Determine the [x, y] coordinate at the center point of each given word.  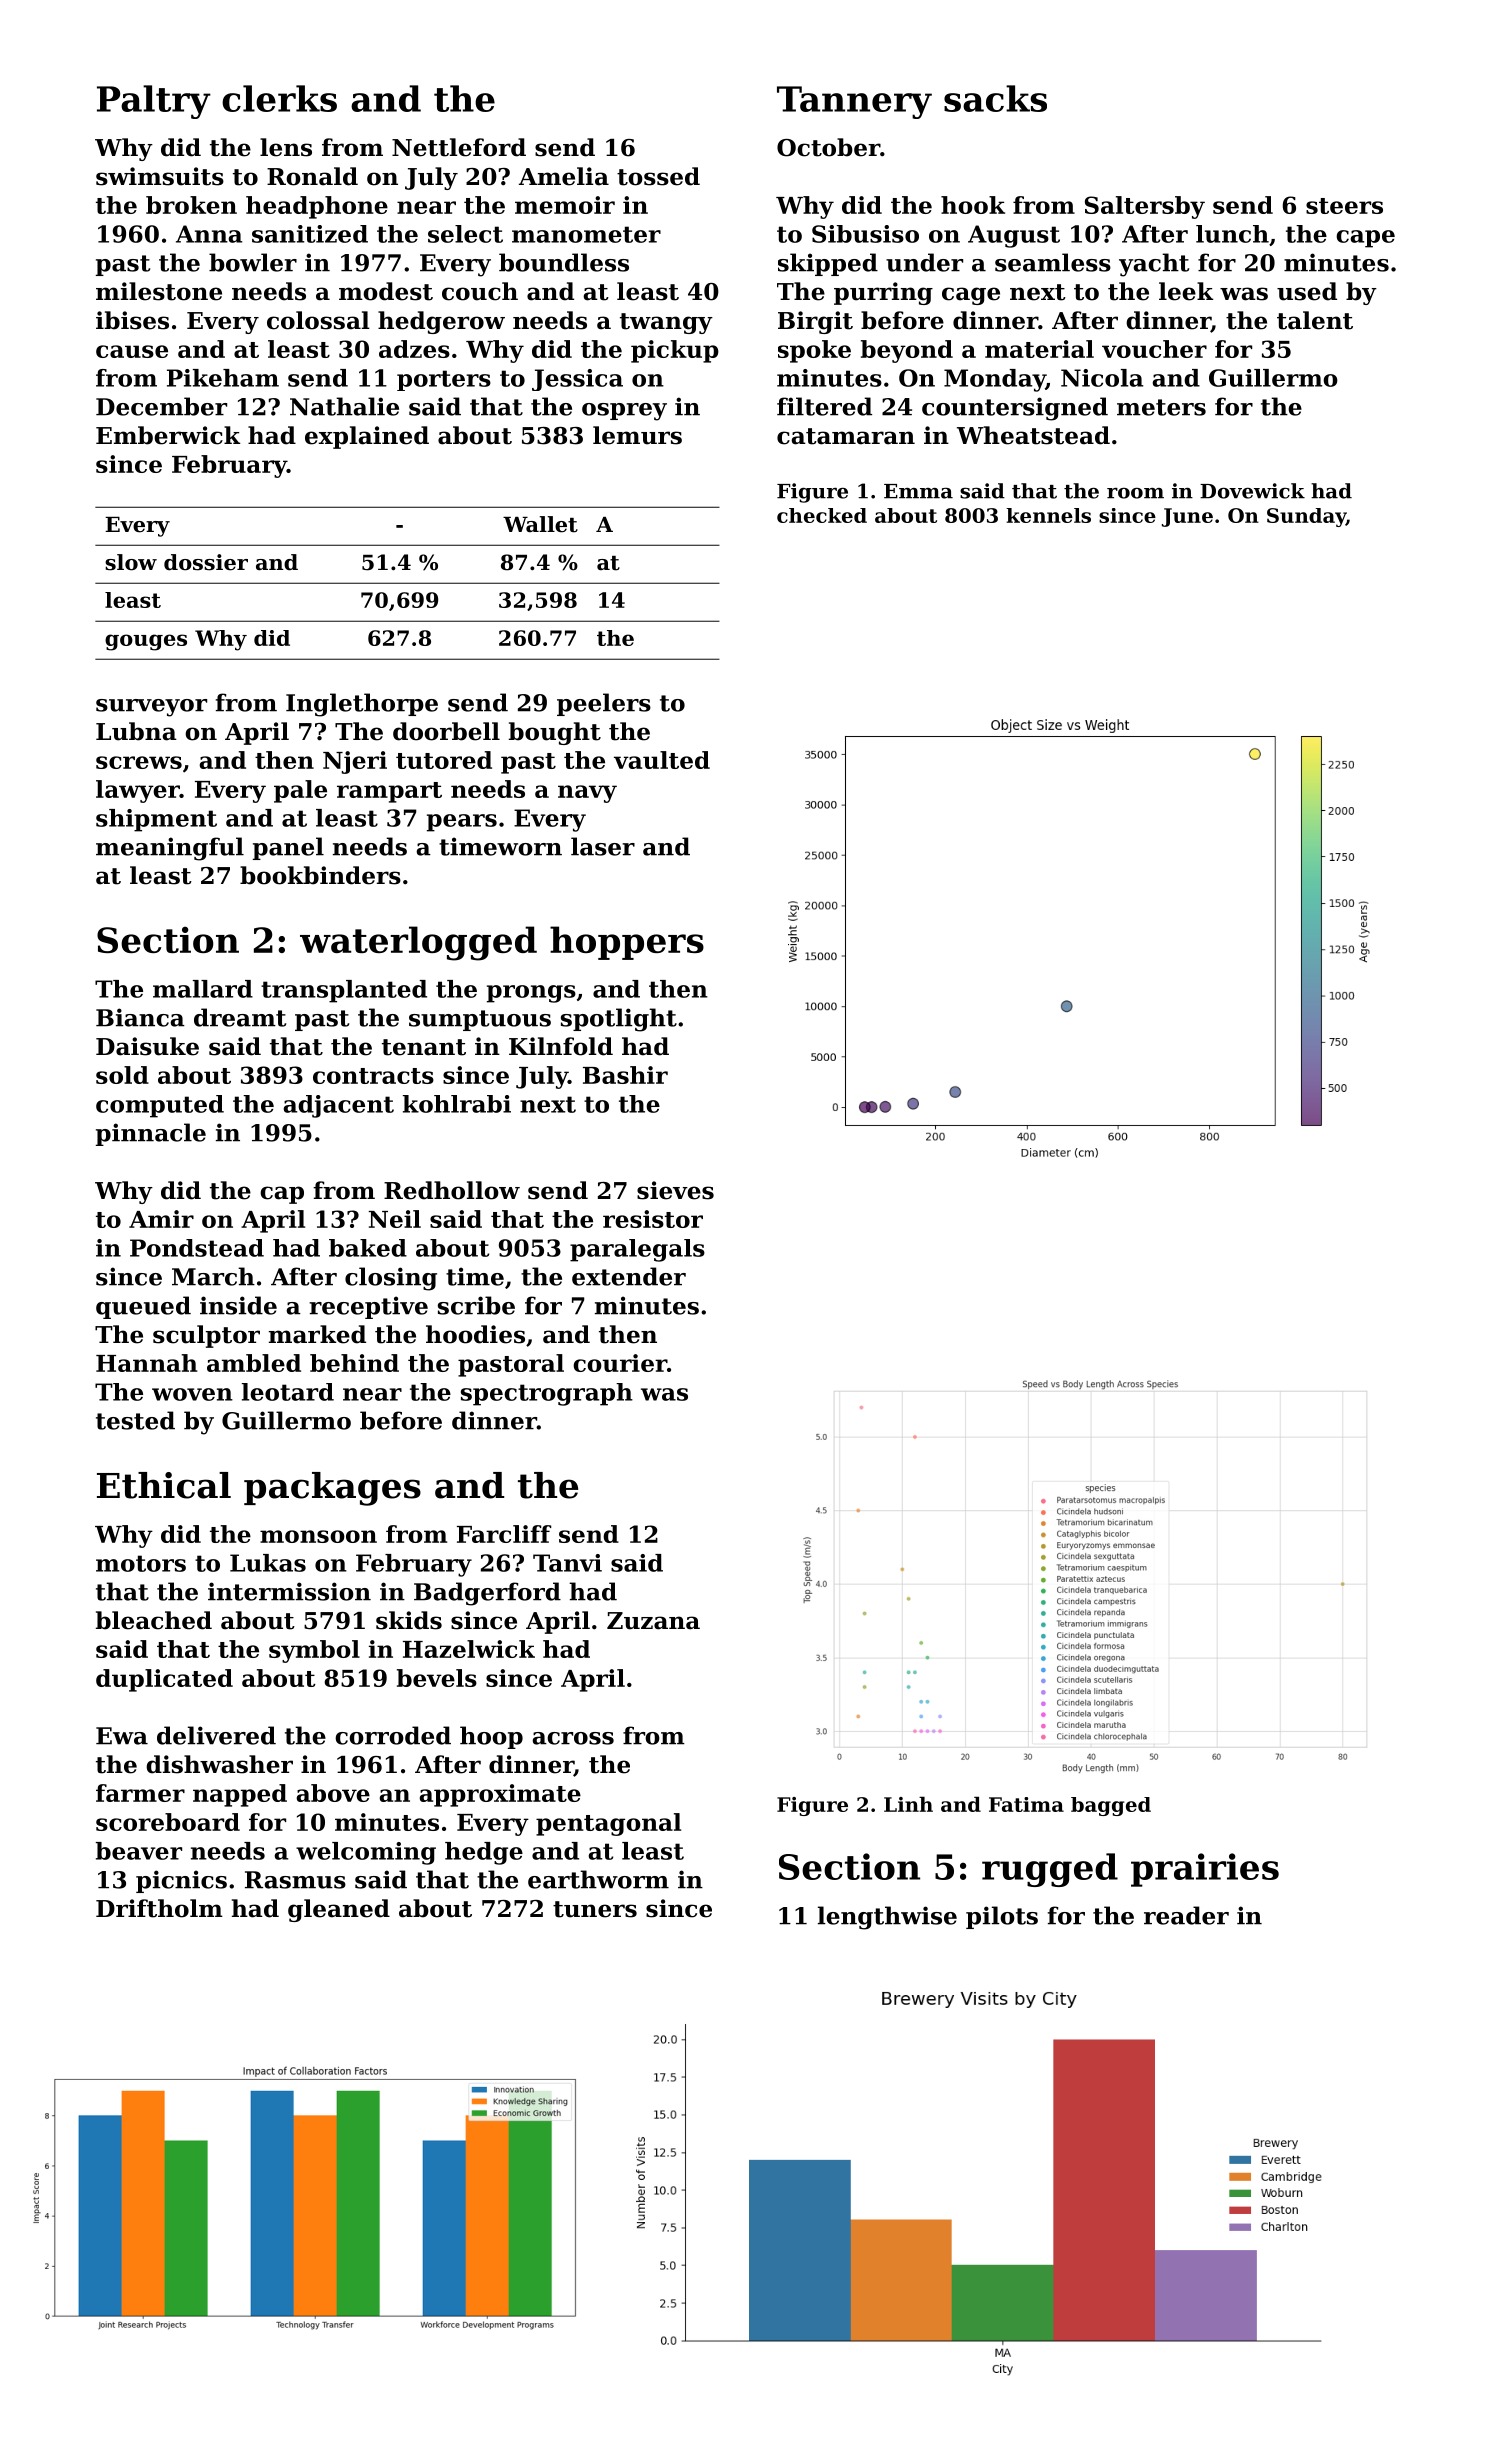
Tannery [854, 102]
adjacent [338, 1106]
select [465, 234]
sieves [675, 1190]
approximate [500, 1795]
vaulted [662, 760]
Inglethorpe [362, 705]
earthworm [598, 1879]
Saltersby [1145, 207]
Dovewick [1252, 491]
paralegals [637, 1250]
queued [143, 1307]
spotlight [619, 1020]
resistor [653, 1219]
